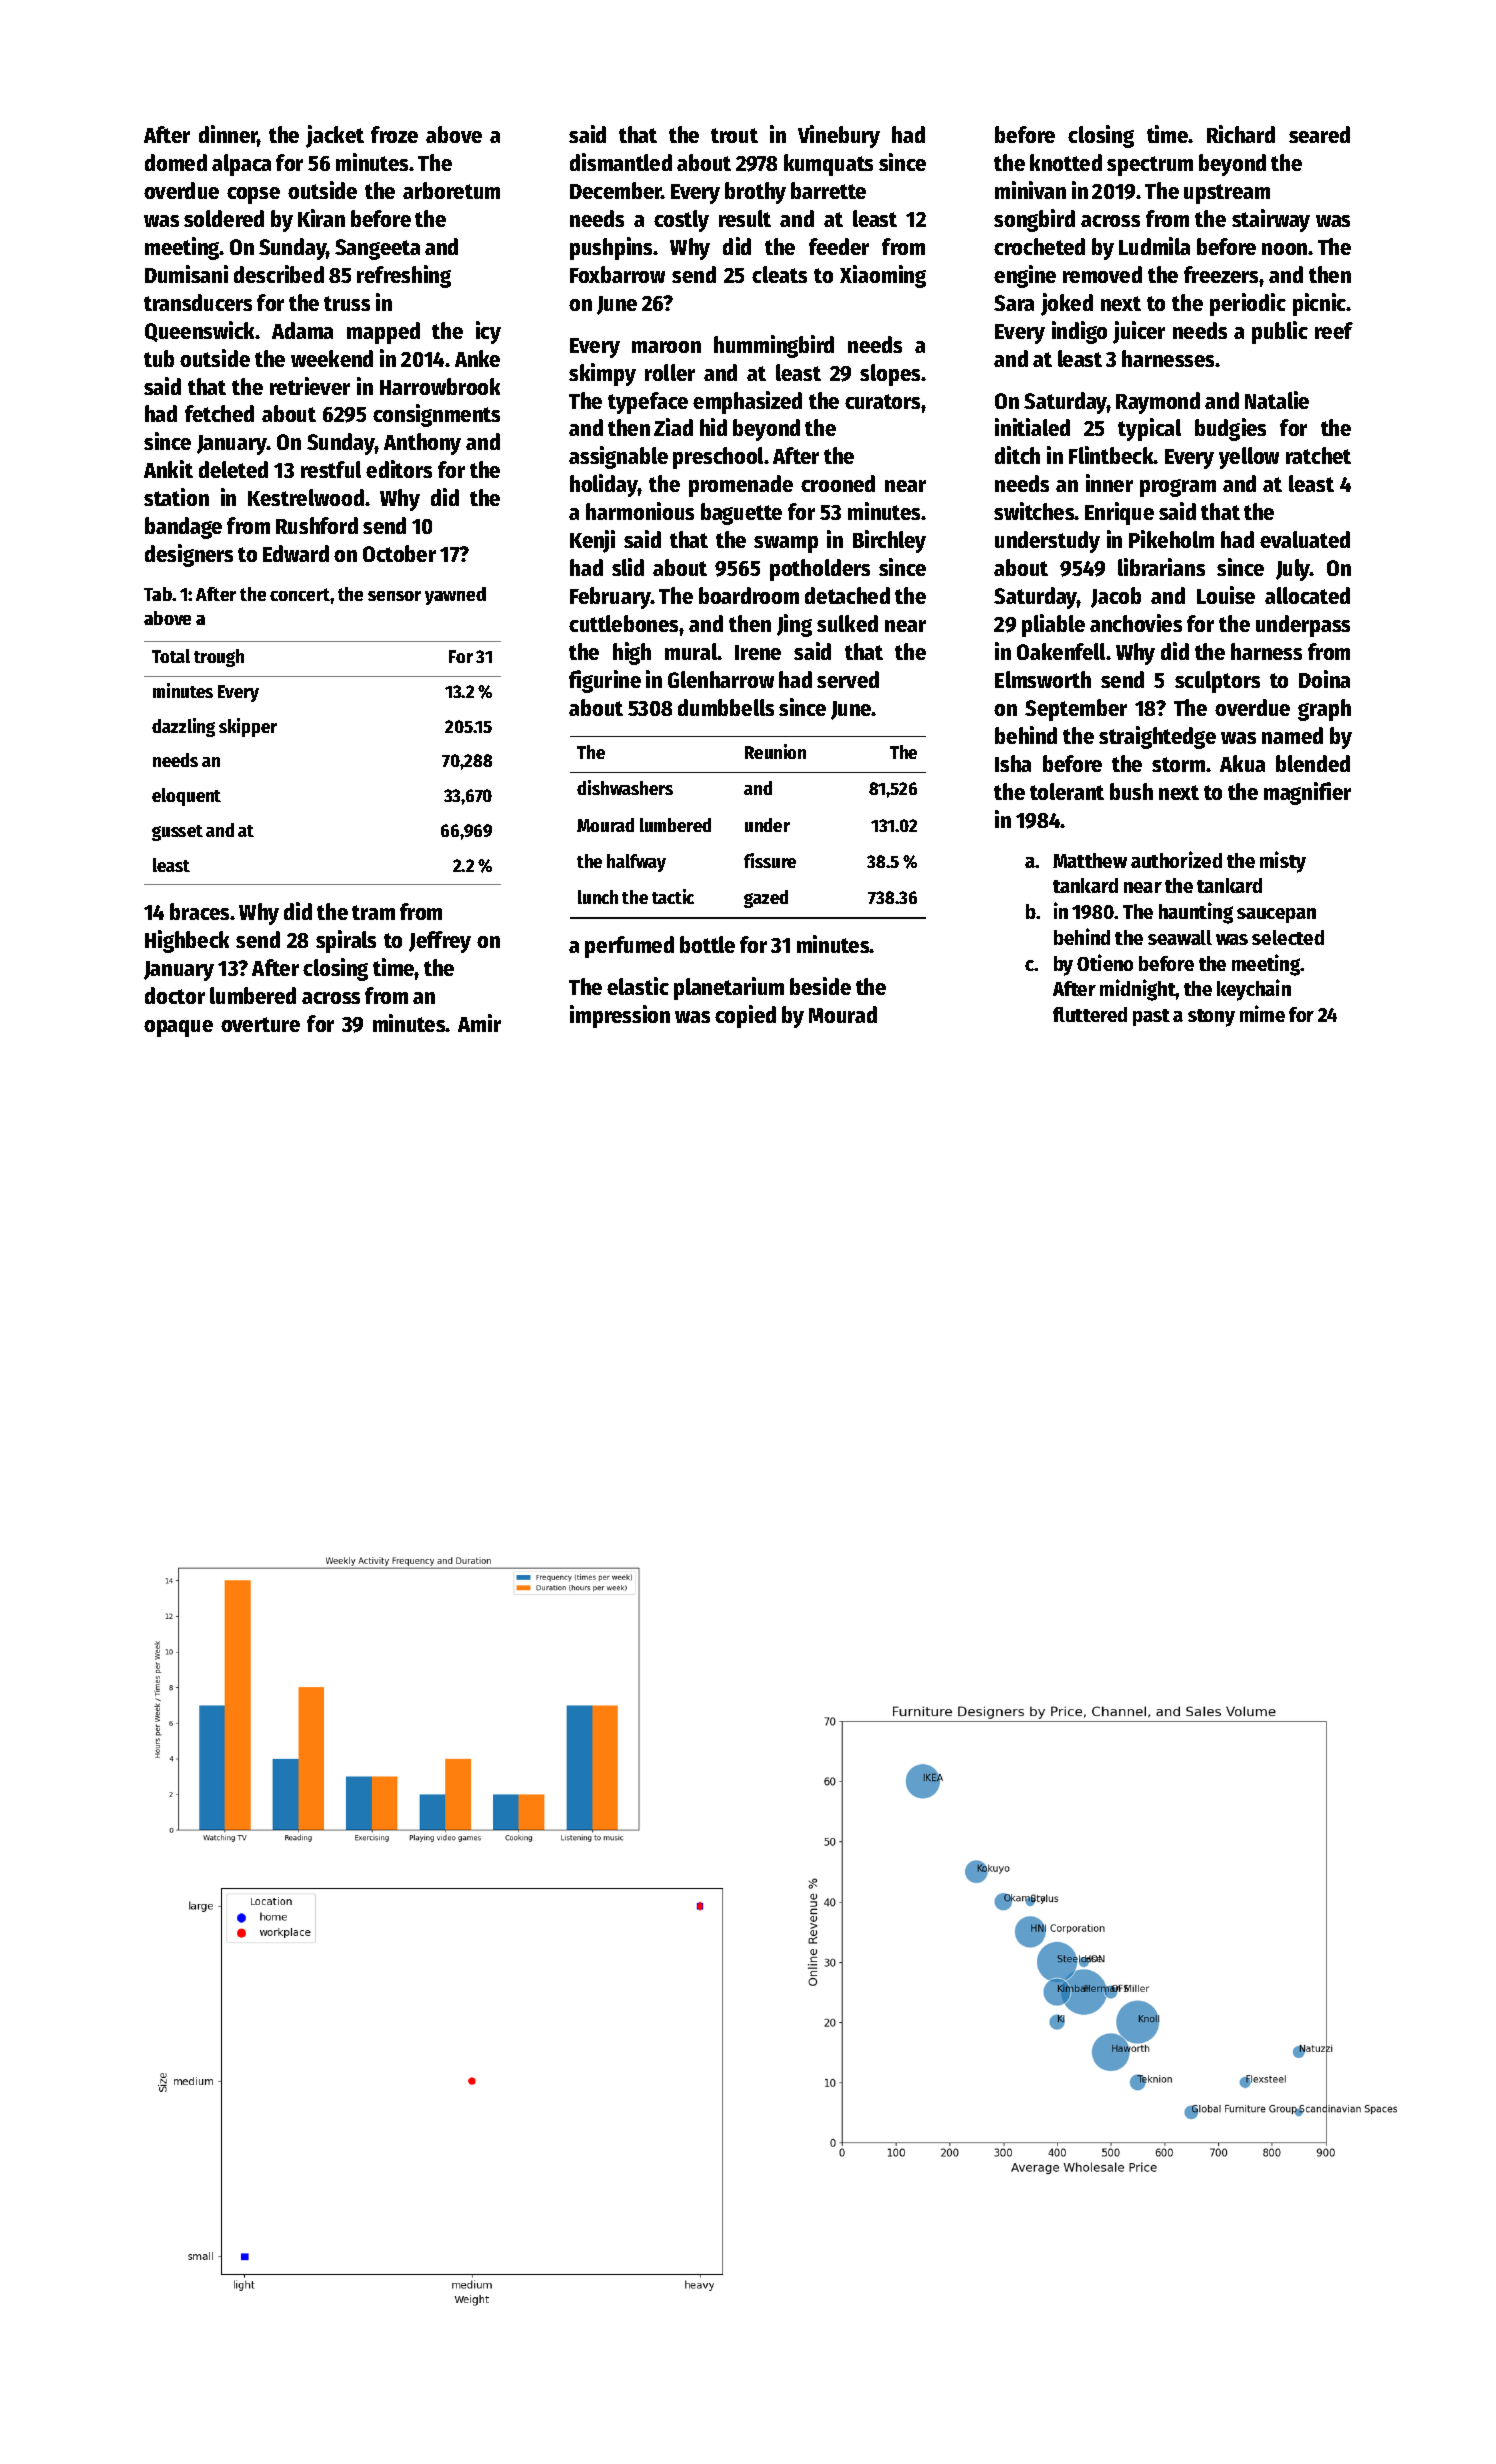 The width and height of the screenshot is (1496, 2464). What do you see at coordinates (335, 136) in the screenshot?
I see `jacket` at bounding box center [335, 136].
